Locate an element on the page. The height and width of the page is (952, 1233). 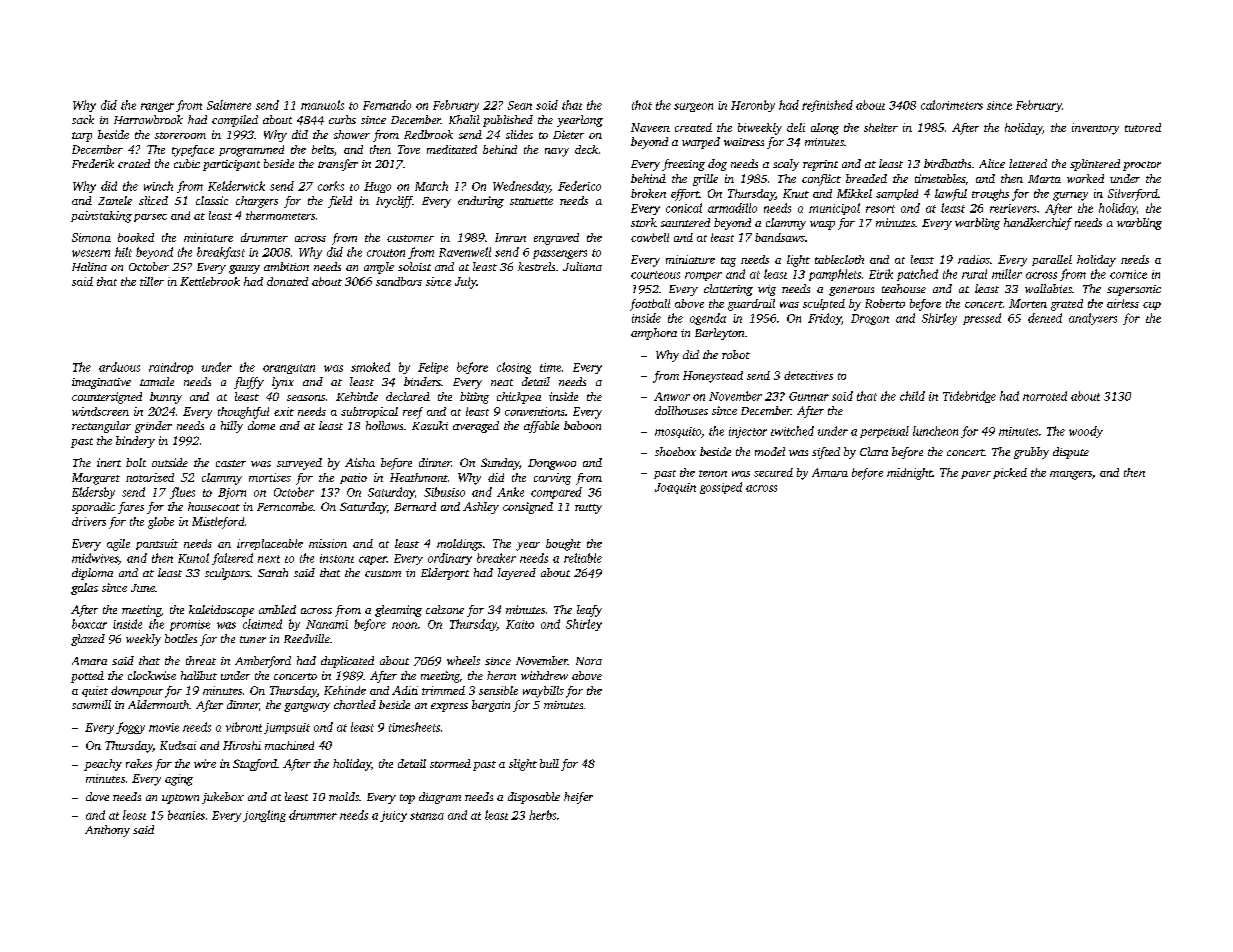
jukebox is located at coordinates (223, 798).
